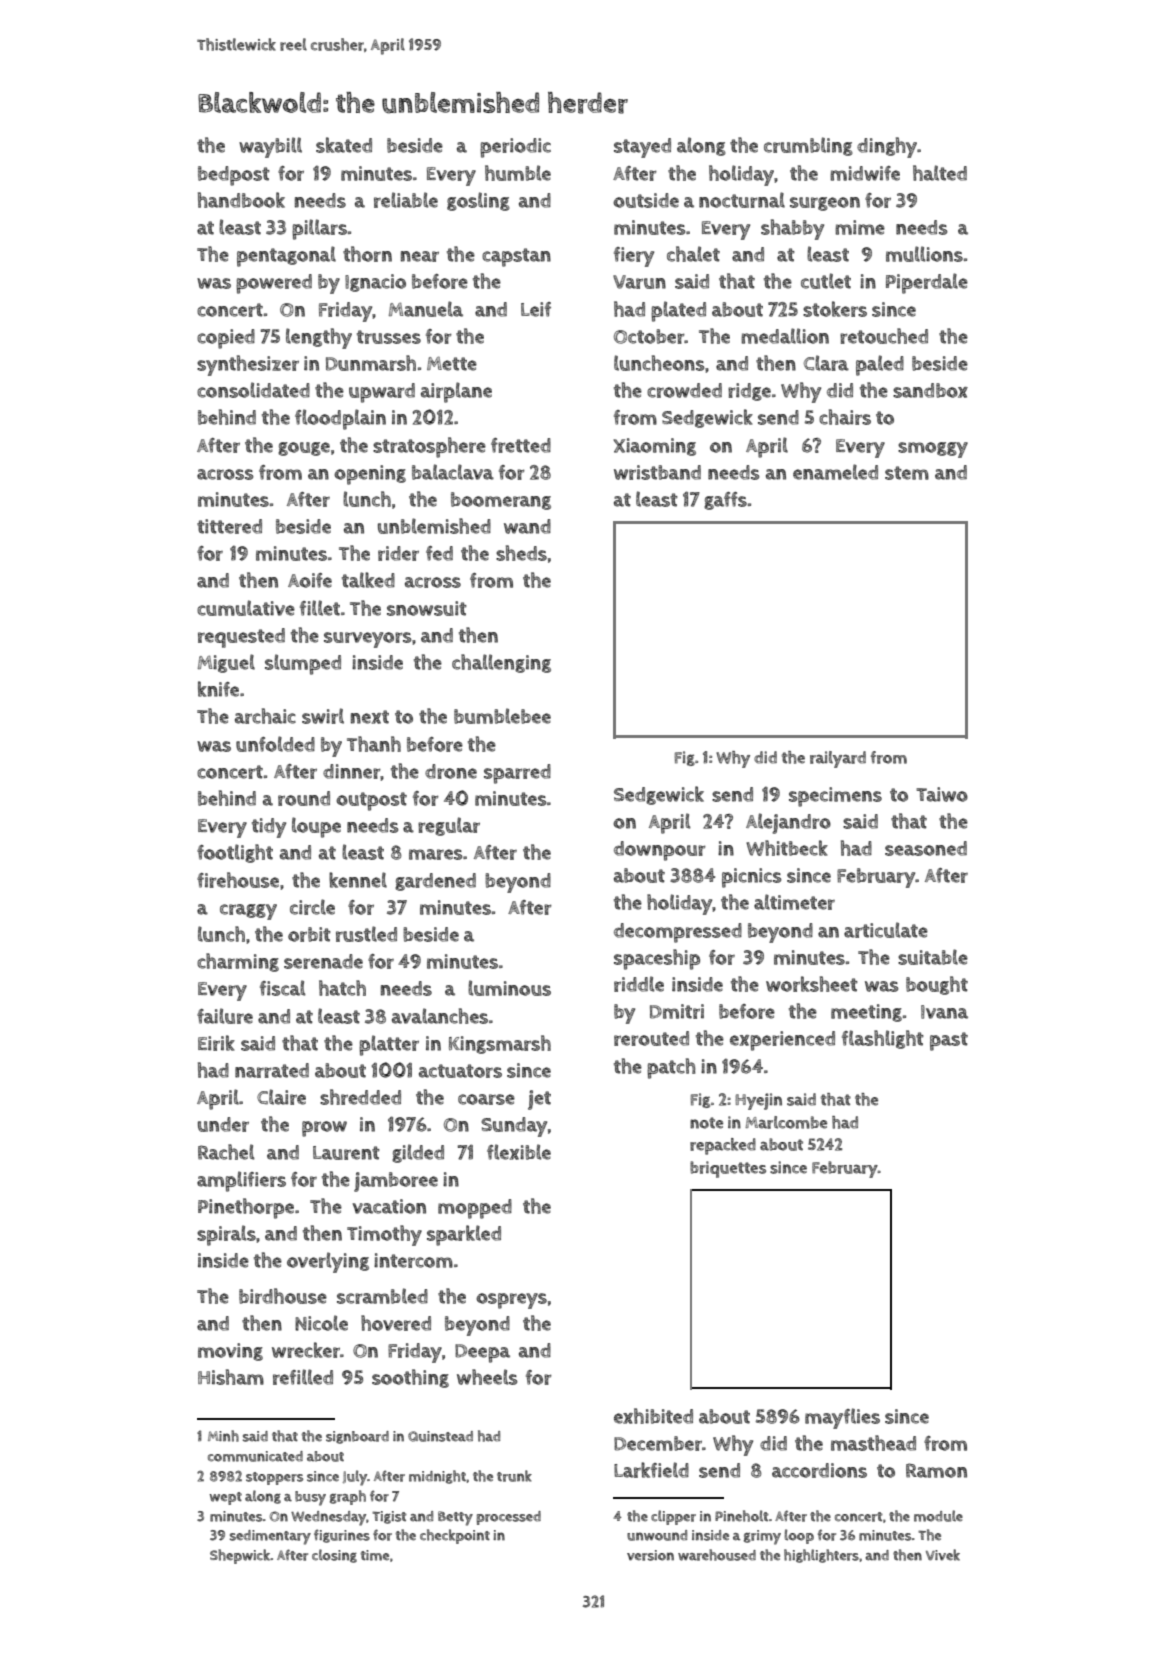  Describe the element at coordinates (642, 148) in the document. I see `stayed` at that location.
